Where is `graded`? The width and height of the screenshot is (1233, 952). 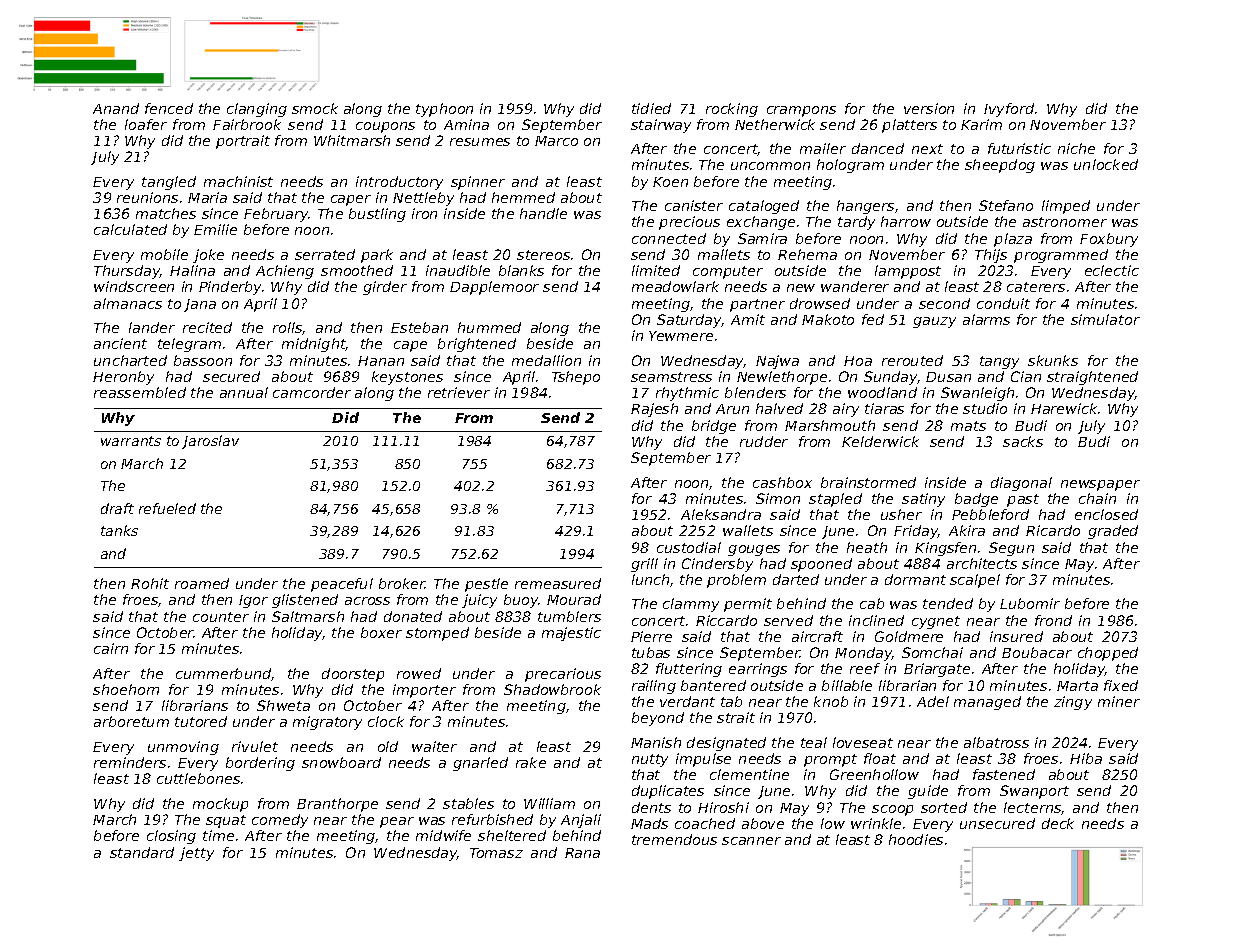 graded is located at coordinates (1113, 532).
